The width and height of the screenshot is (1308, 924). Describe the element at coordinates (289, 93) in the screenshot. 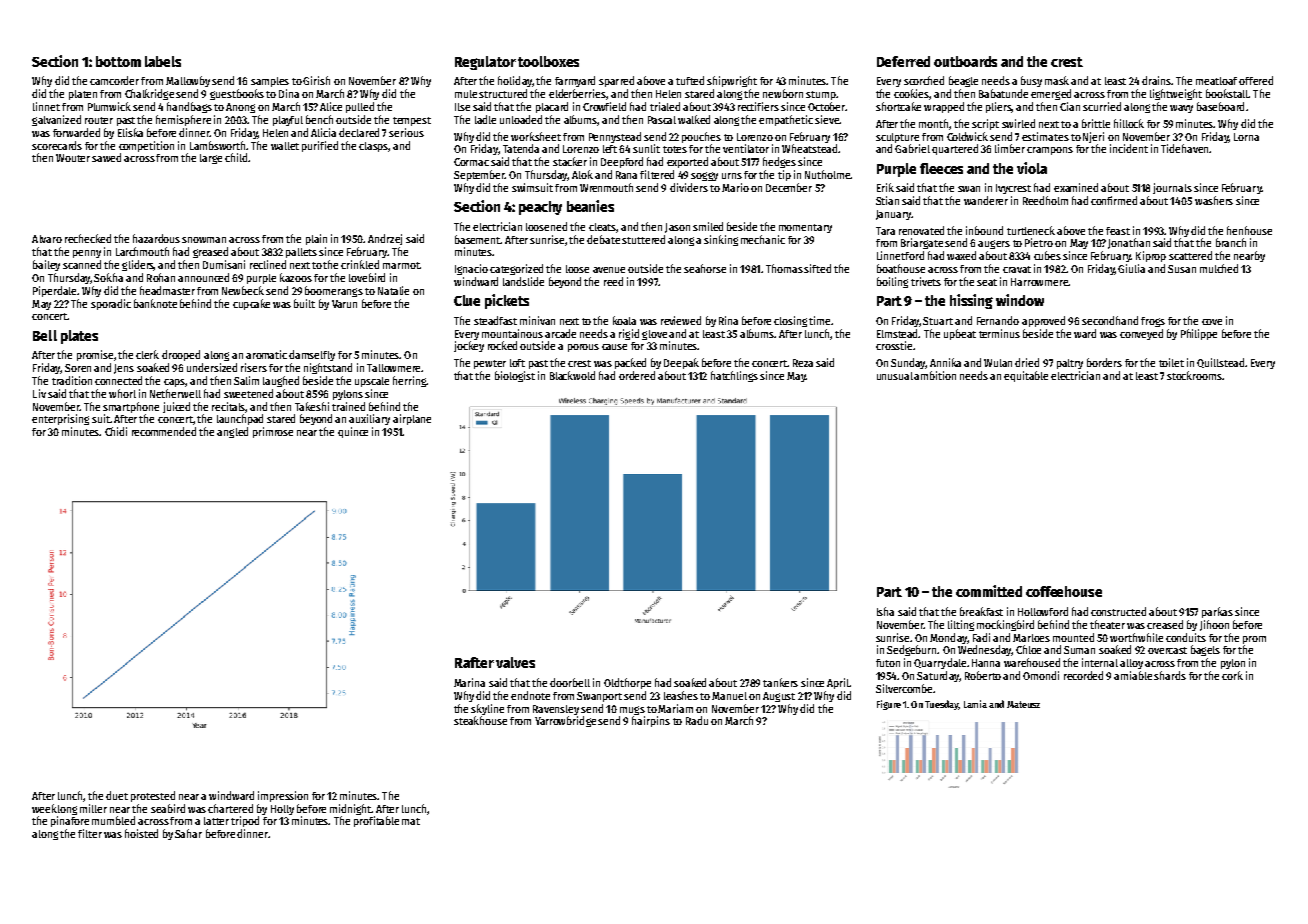

I see `Dina` at that location.
